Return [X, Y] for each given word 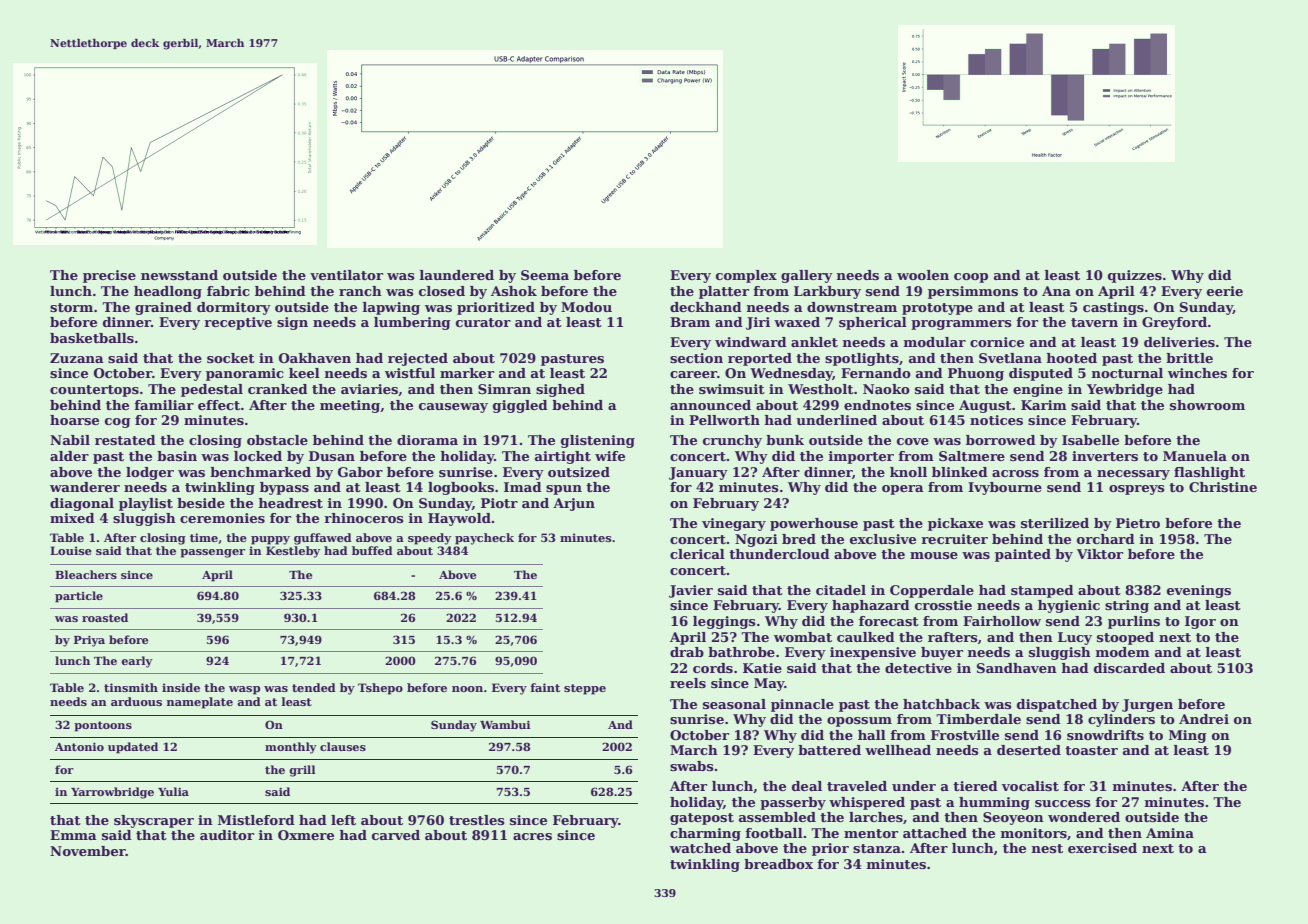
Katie [762, 668]
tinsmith [131, 687]
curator [483, 322]
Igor [1200, 622]
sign [292, 323]
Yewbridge [1125, 390]
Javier [691, 591]
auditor [227, 835]
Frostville [965, 735]
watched [700, 848]
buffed [372, 550]
